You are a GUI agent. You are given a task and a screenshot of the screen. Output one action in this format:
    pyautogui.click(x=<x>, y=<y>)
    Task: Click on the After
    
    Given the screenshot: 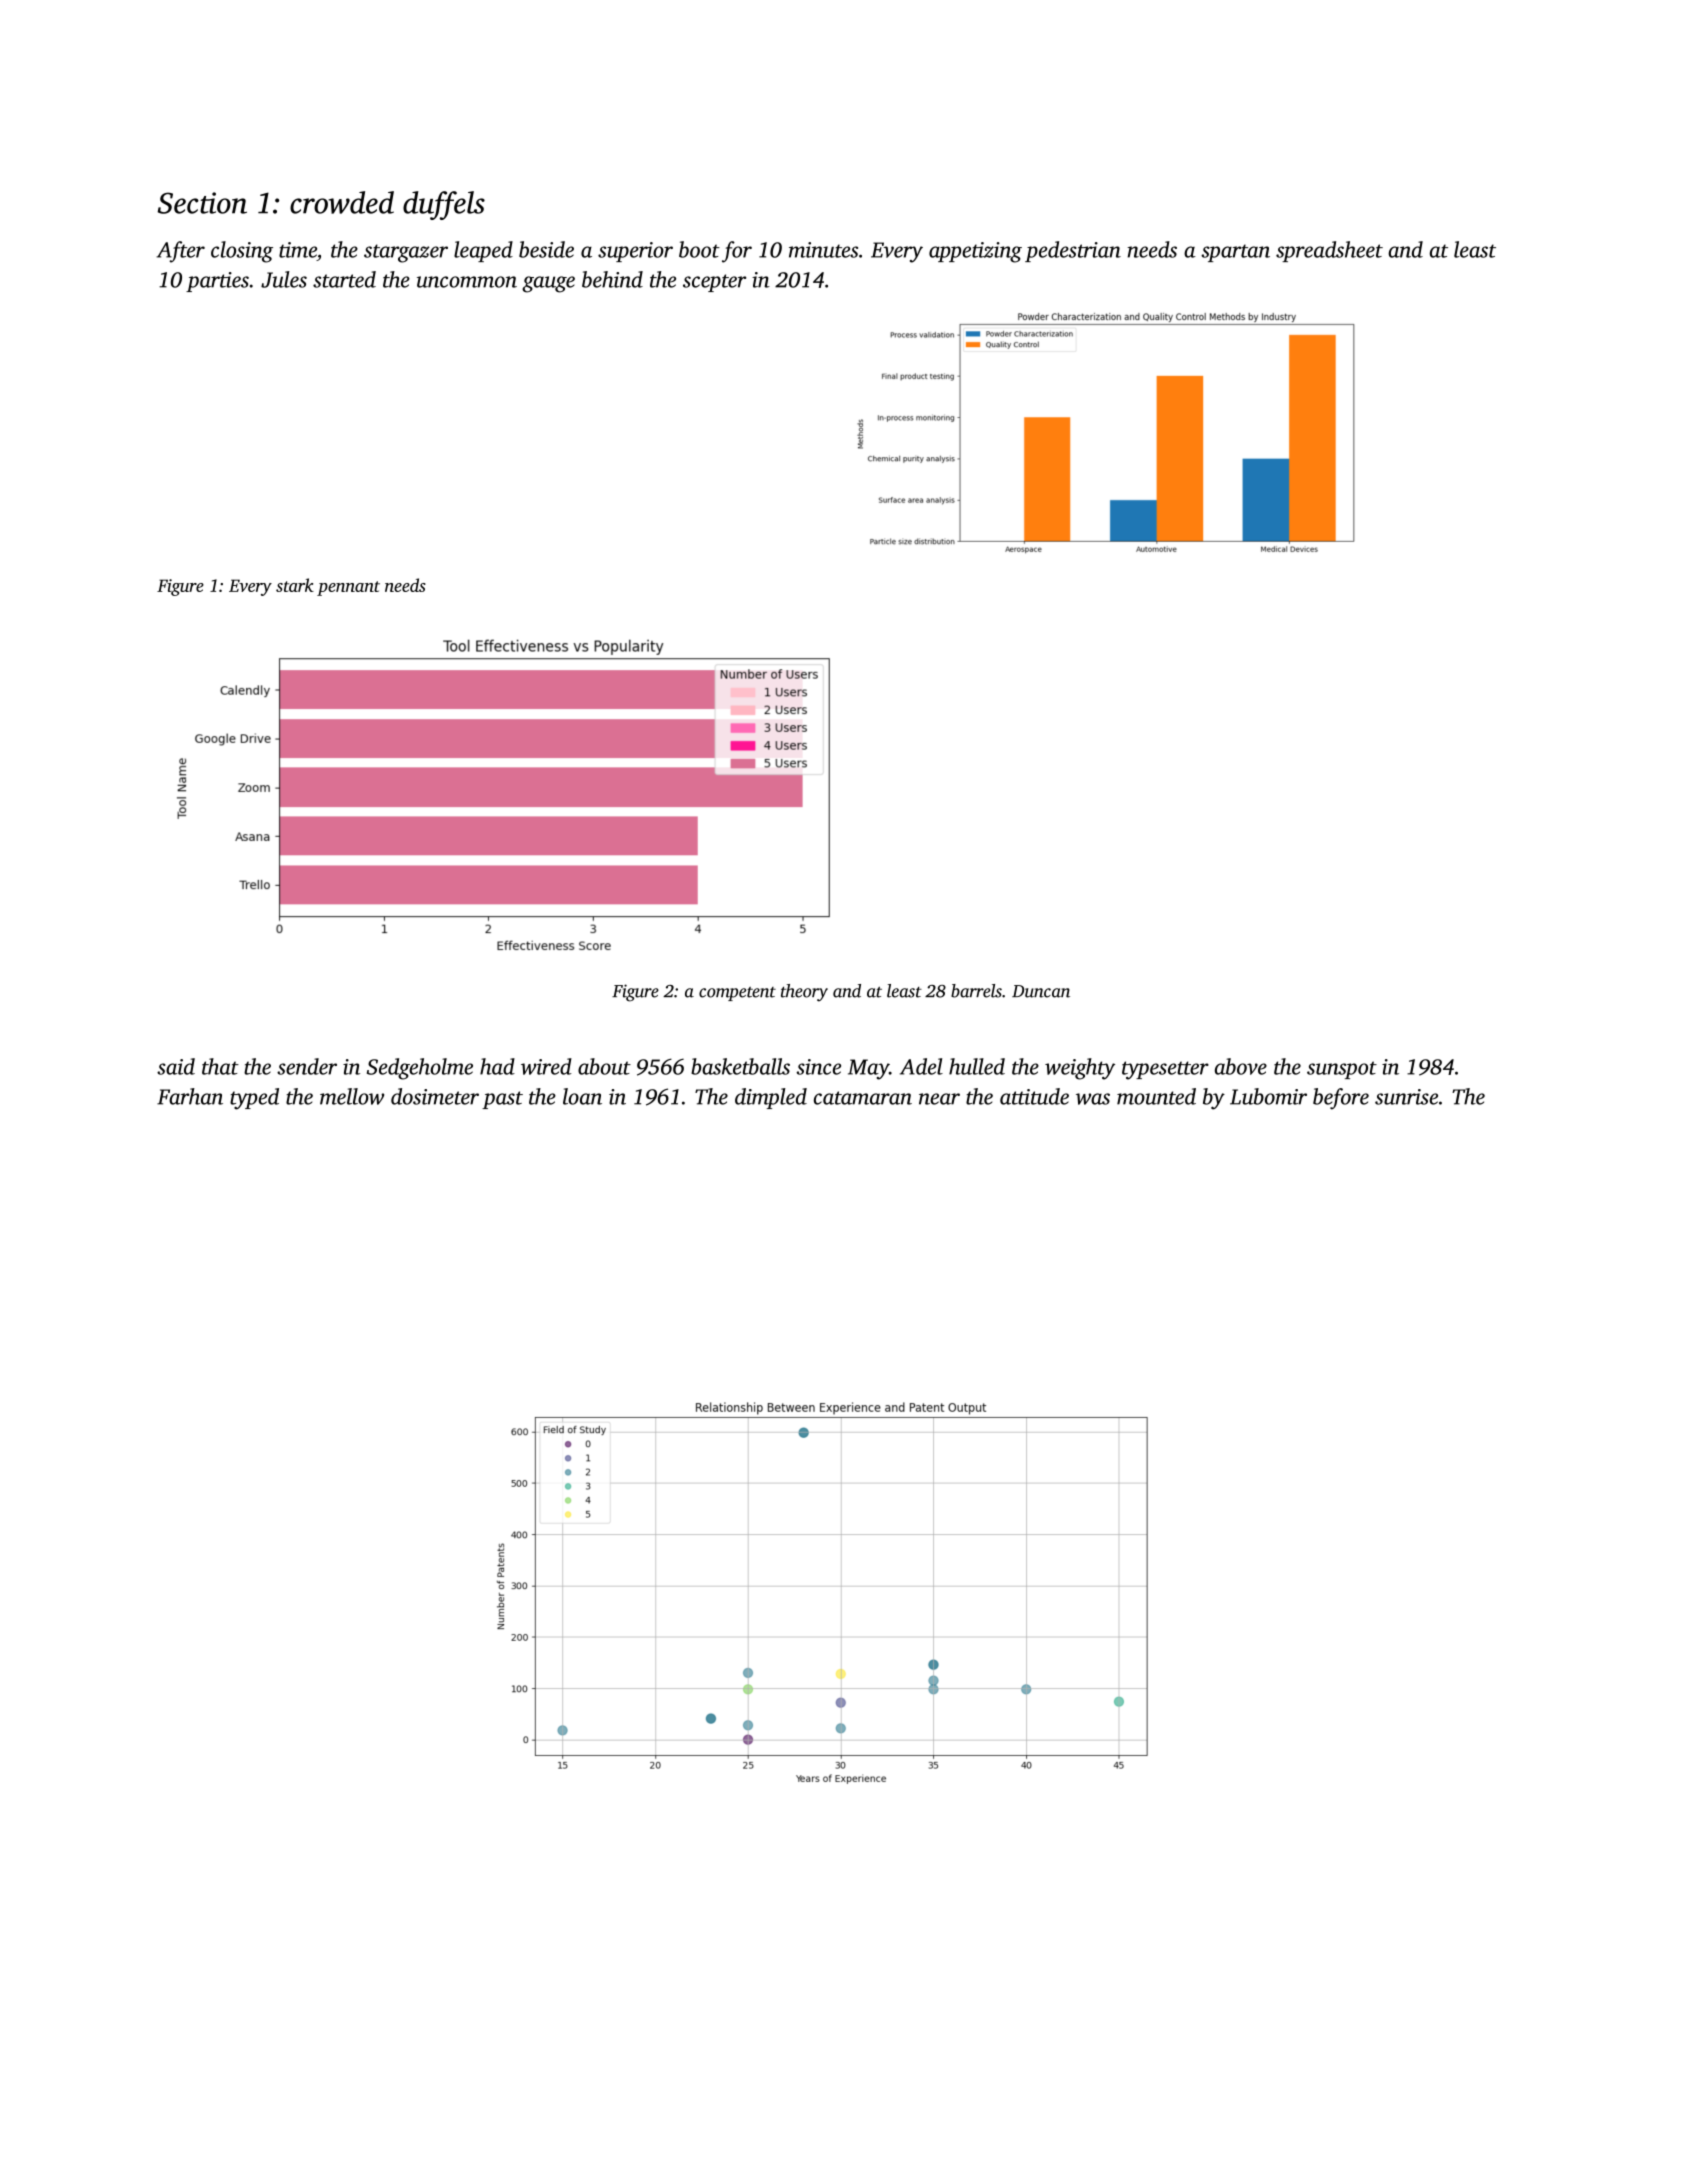 What is the action you would take?
    pyautogui.click(x=181, y=252)
